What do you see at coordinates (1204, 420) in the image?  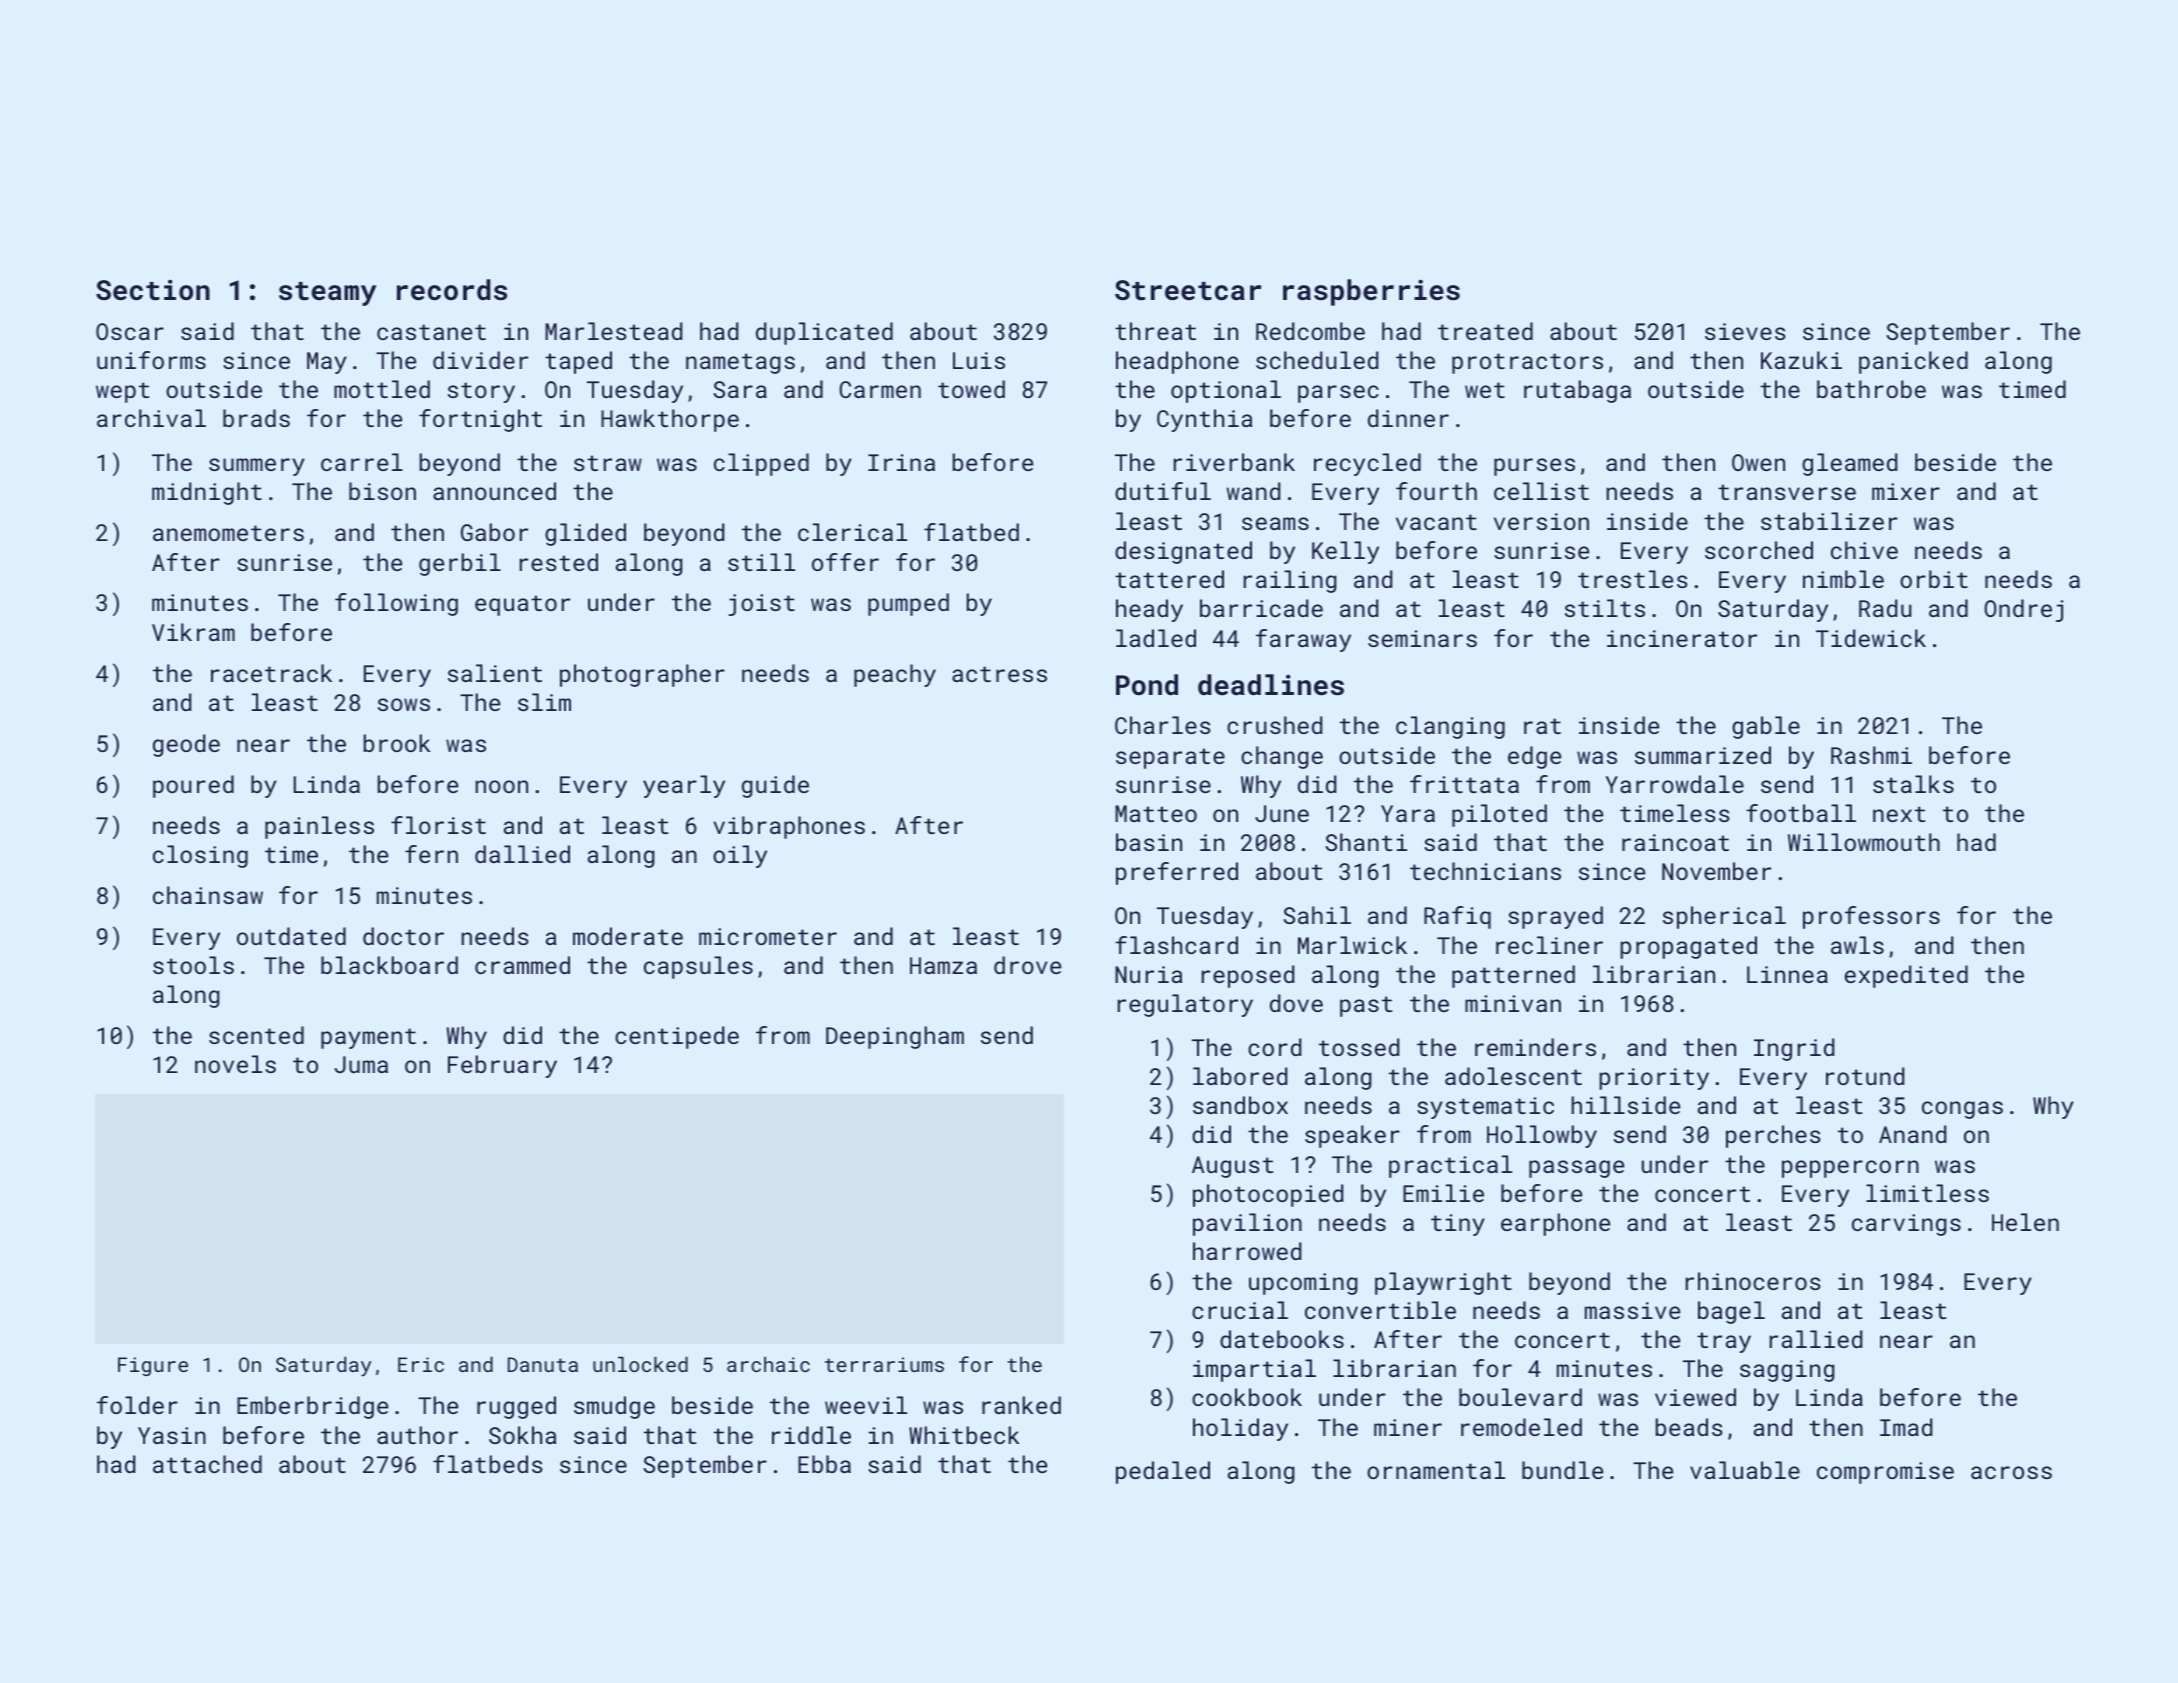 I see `Cynthia` at bounding box center [1204, 420].
